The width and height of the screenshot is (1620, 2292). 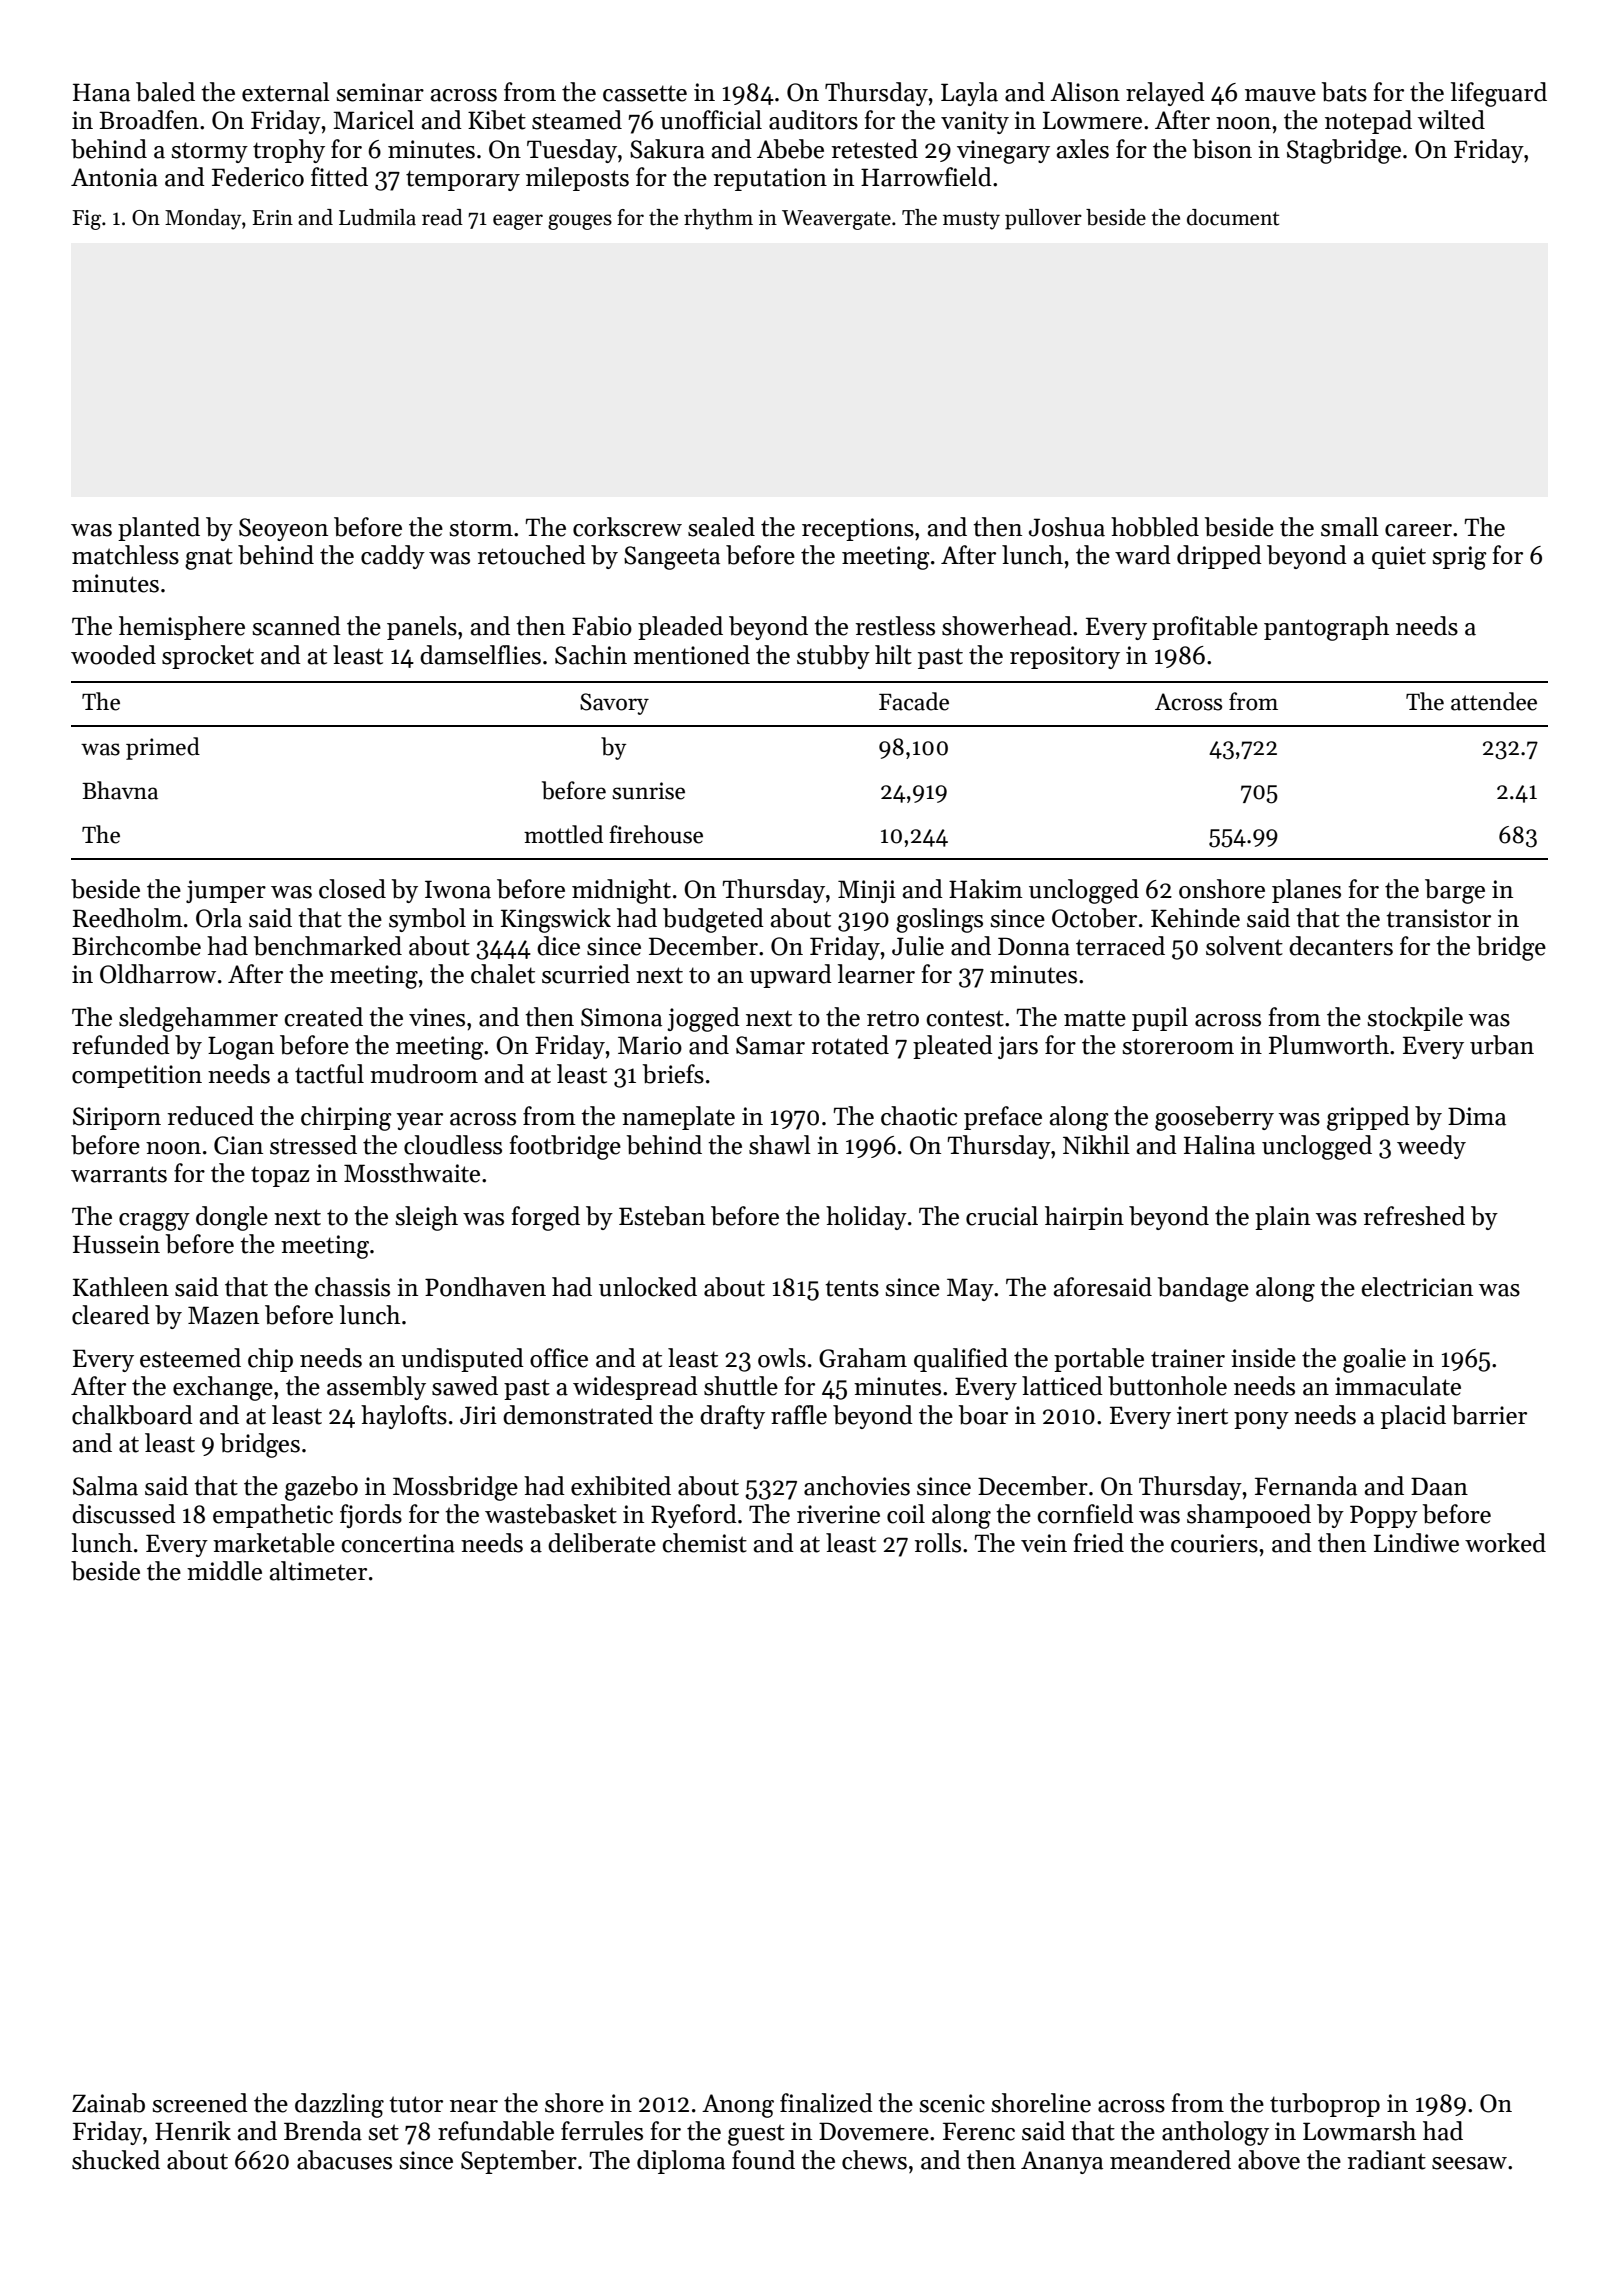 What do you see at coordinates (614, 704) in the screenshot?
I see `Savory` at bounding box center [614, 704].
